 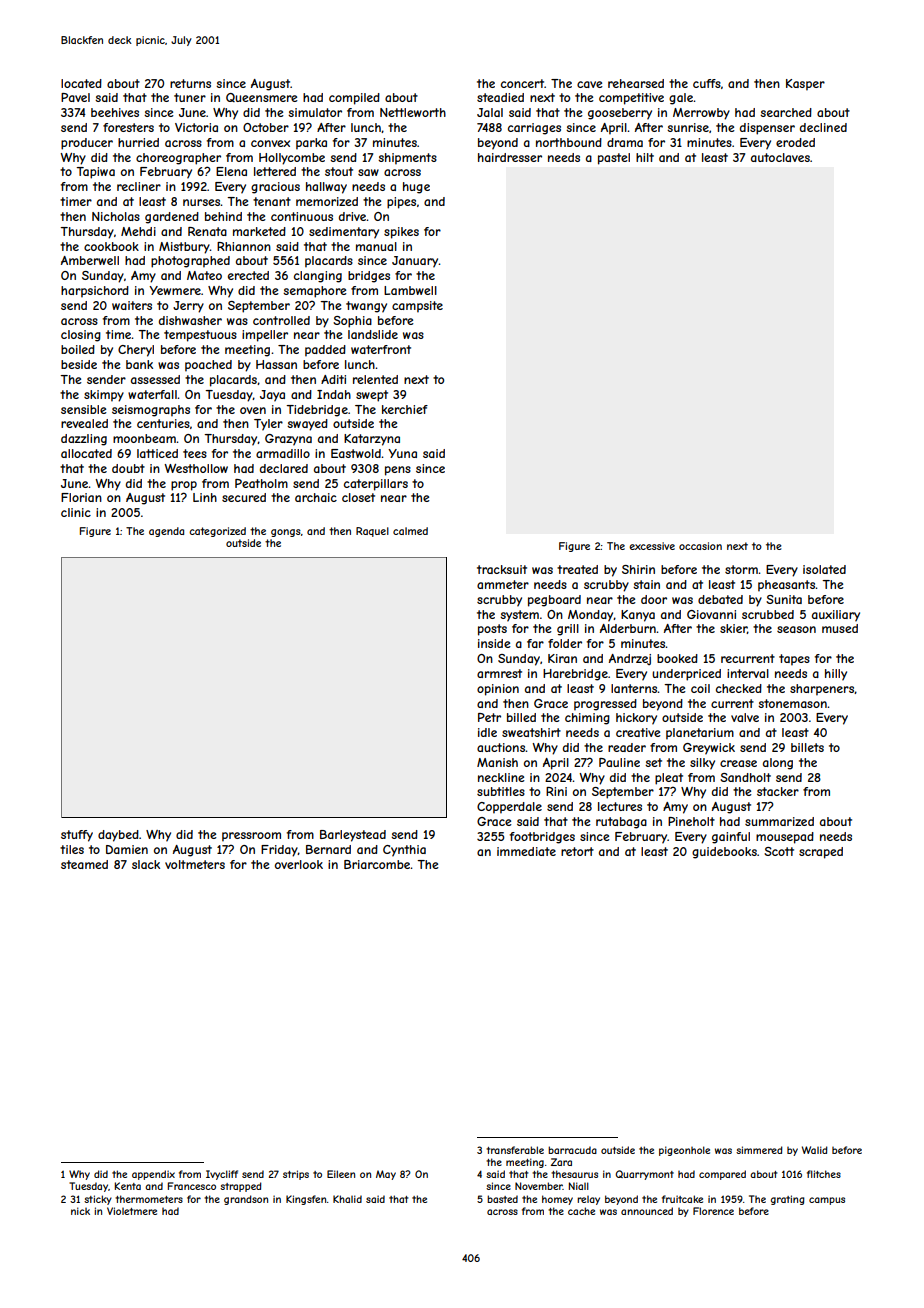 I want to click on autoclaves, so click(x=780, y=157).
